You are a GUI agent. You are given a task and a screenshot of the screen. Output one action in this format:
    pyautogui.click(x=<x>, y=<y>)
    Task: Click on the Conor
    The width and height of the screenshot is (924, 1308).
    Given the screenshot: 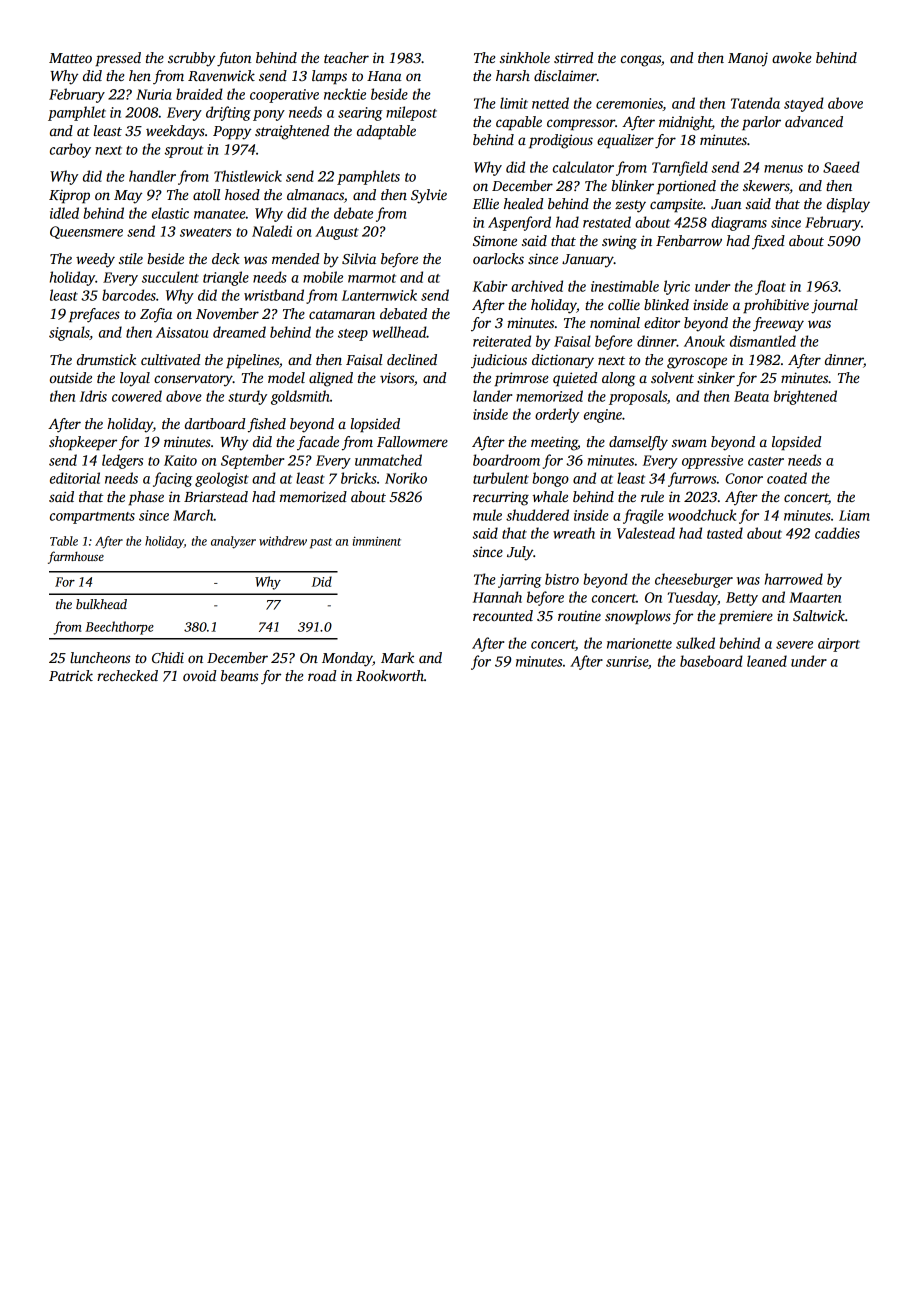 What is the action you would take?
    pyautogui.click(x=744, y=478)
